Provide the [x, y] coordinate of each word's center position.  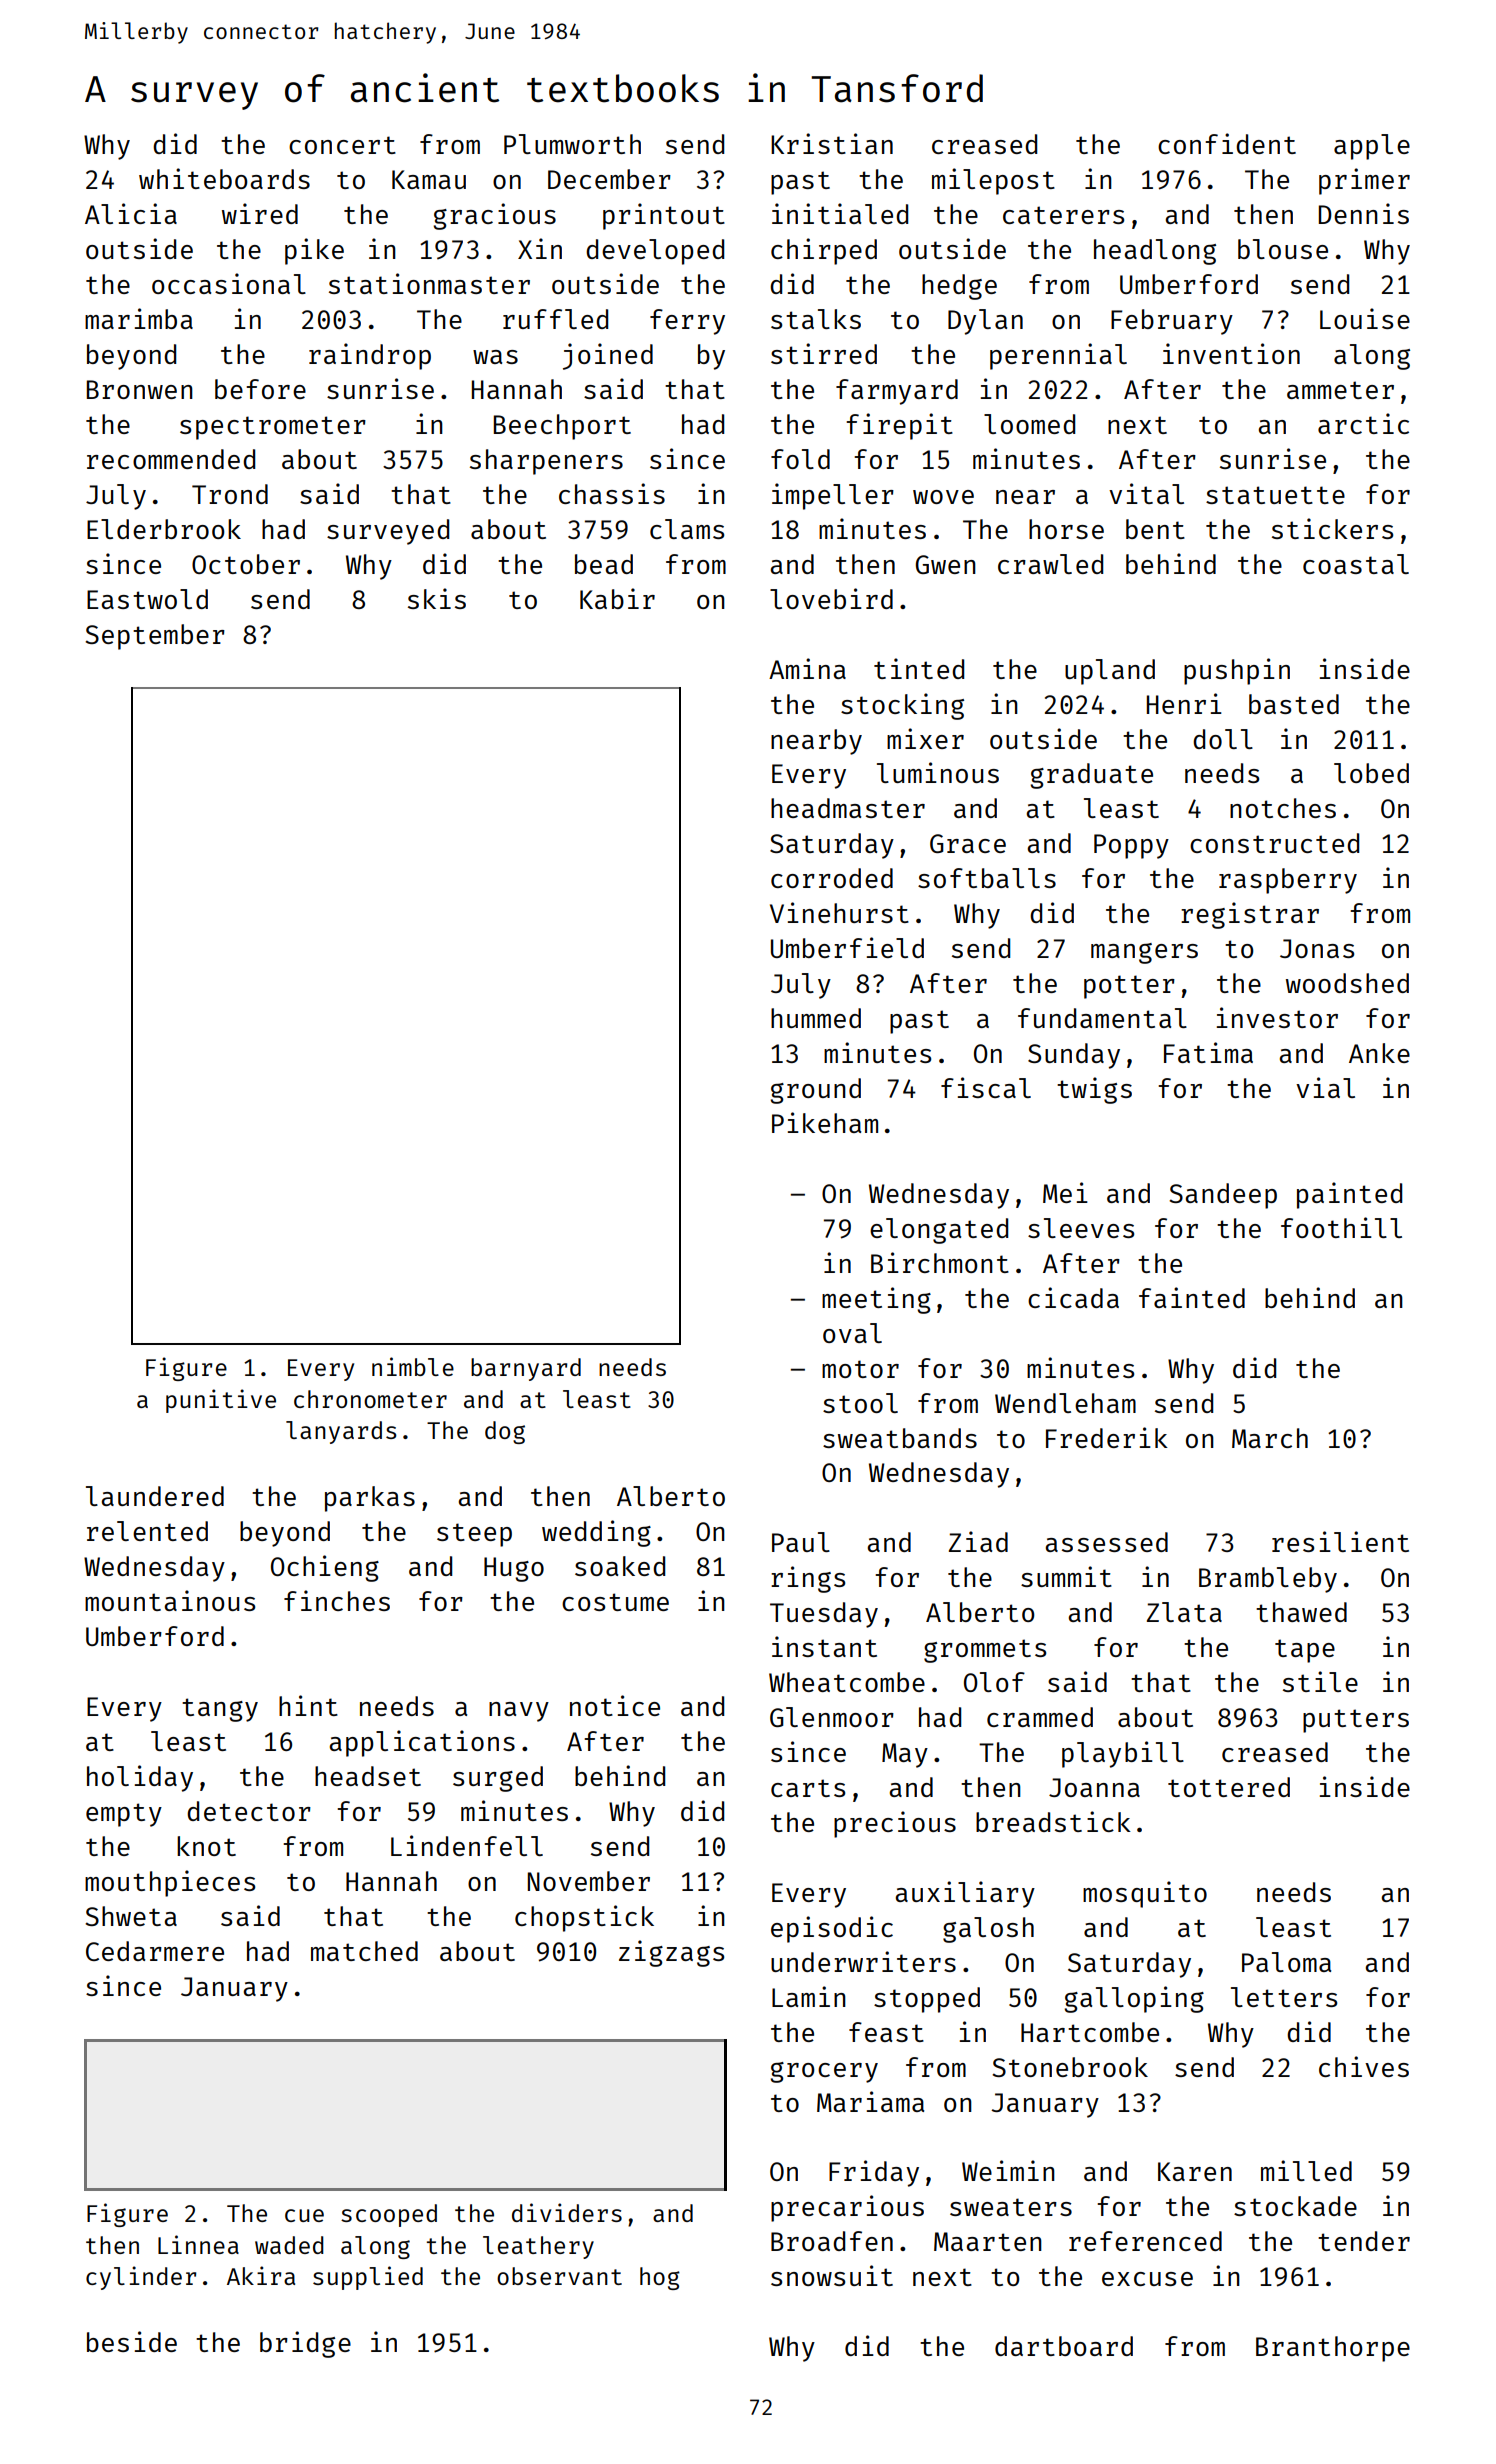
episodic [832, 1929]
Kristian [832, 143]
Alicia [131, 213]
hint [308, 1705]
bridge [305, 2344]
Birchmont [940, 1262]
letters [1284, 1997]
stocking [902, 706]
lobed [1371, 773]
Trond [230, 494]
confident [1227, 143]
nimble [413, 1366]
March [1270, 1438]
